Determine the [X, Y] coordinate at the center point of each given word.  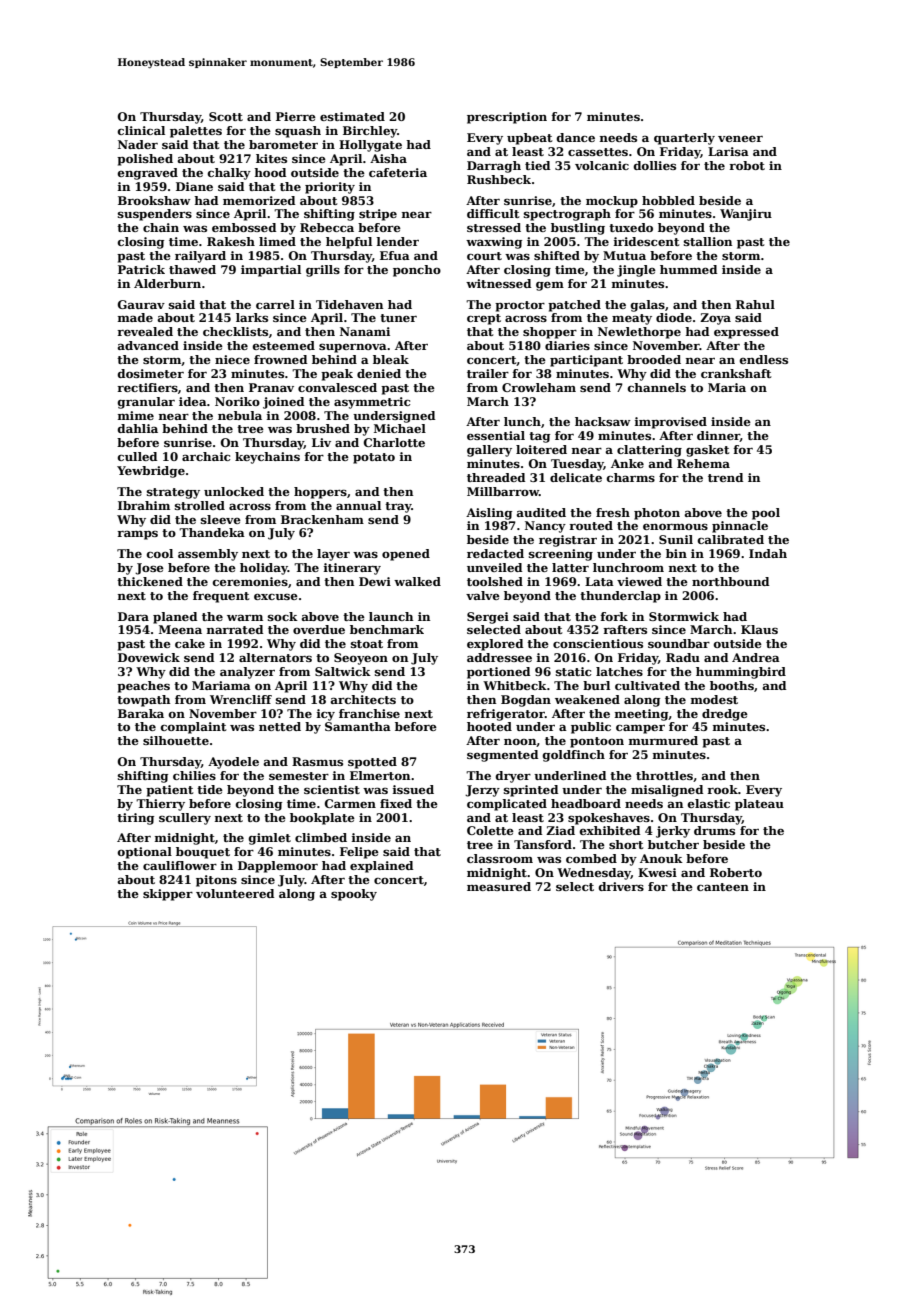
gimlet [270, 839]
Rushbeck [499, 179]
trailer [488, 373]
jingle [636, 271]
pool [766, 514]
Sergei [488, 618]
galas [648, 306]
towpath [143, 701]
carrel [275, 304]
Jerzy [482, 791]
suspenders [155, 215]
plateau [759, 805]
